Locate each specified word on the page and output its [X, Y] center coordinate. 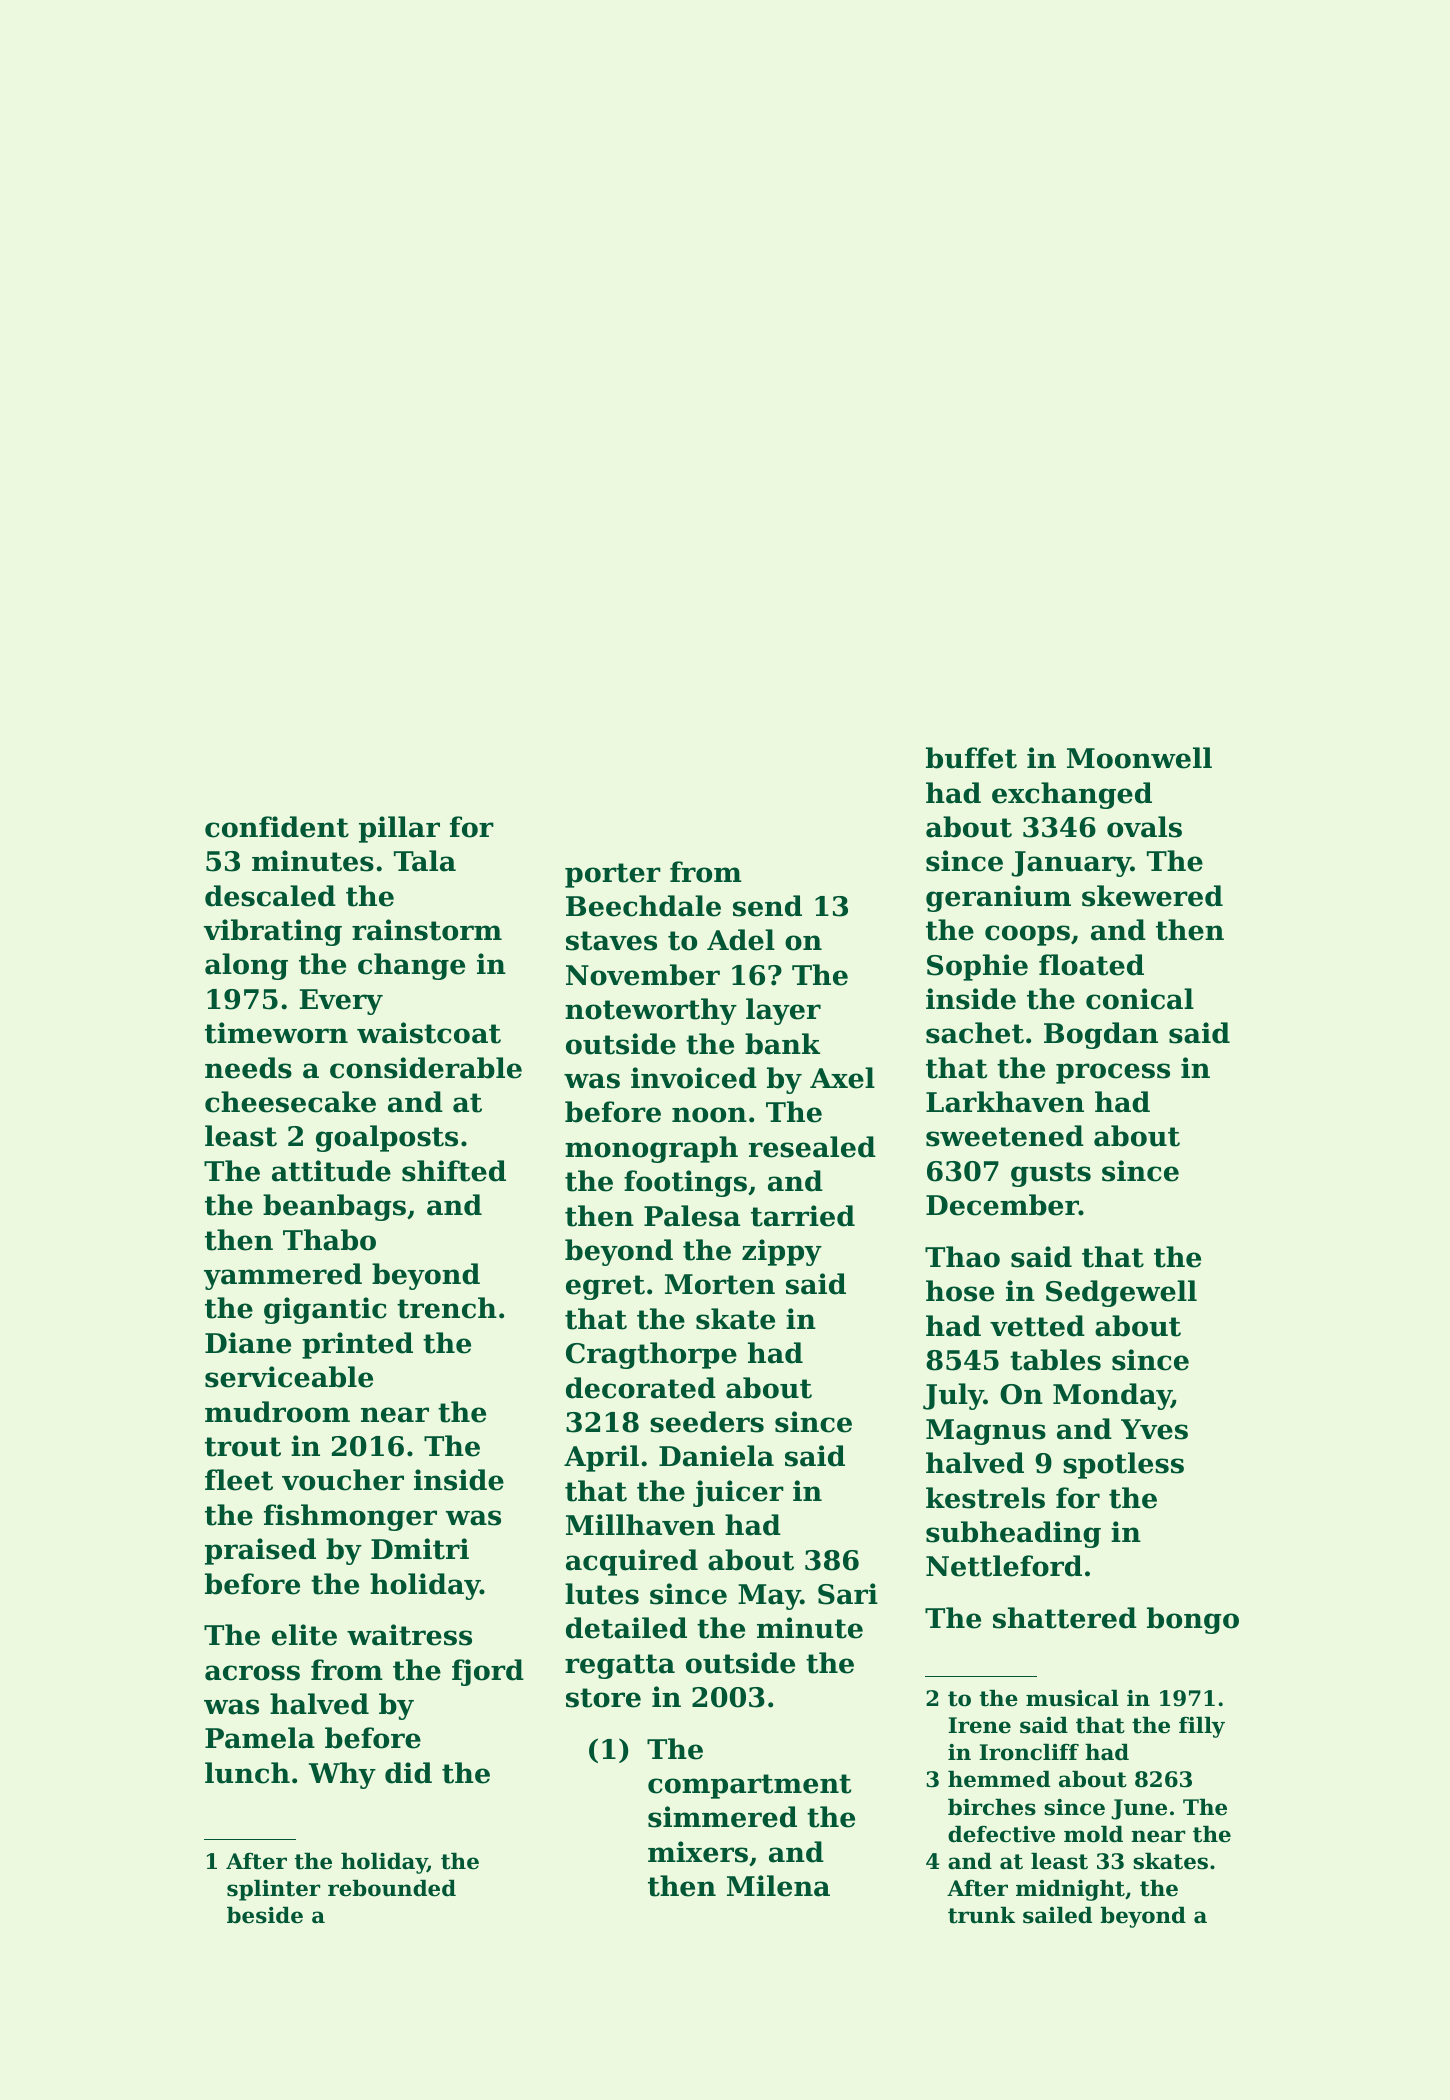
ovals [1144, 827]
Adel [741, 940]
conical [1140, 999]
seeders [707, 1422]
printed [357, 1345]
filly [1202, 1727]
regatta [620, 1666]
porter [613, 875]
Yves [1154, 1429]
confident [277, 827]
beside [265, 1915]
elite [304, 1635]
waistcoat [429, 1033]
